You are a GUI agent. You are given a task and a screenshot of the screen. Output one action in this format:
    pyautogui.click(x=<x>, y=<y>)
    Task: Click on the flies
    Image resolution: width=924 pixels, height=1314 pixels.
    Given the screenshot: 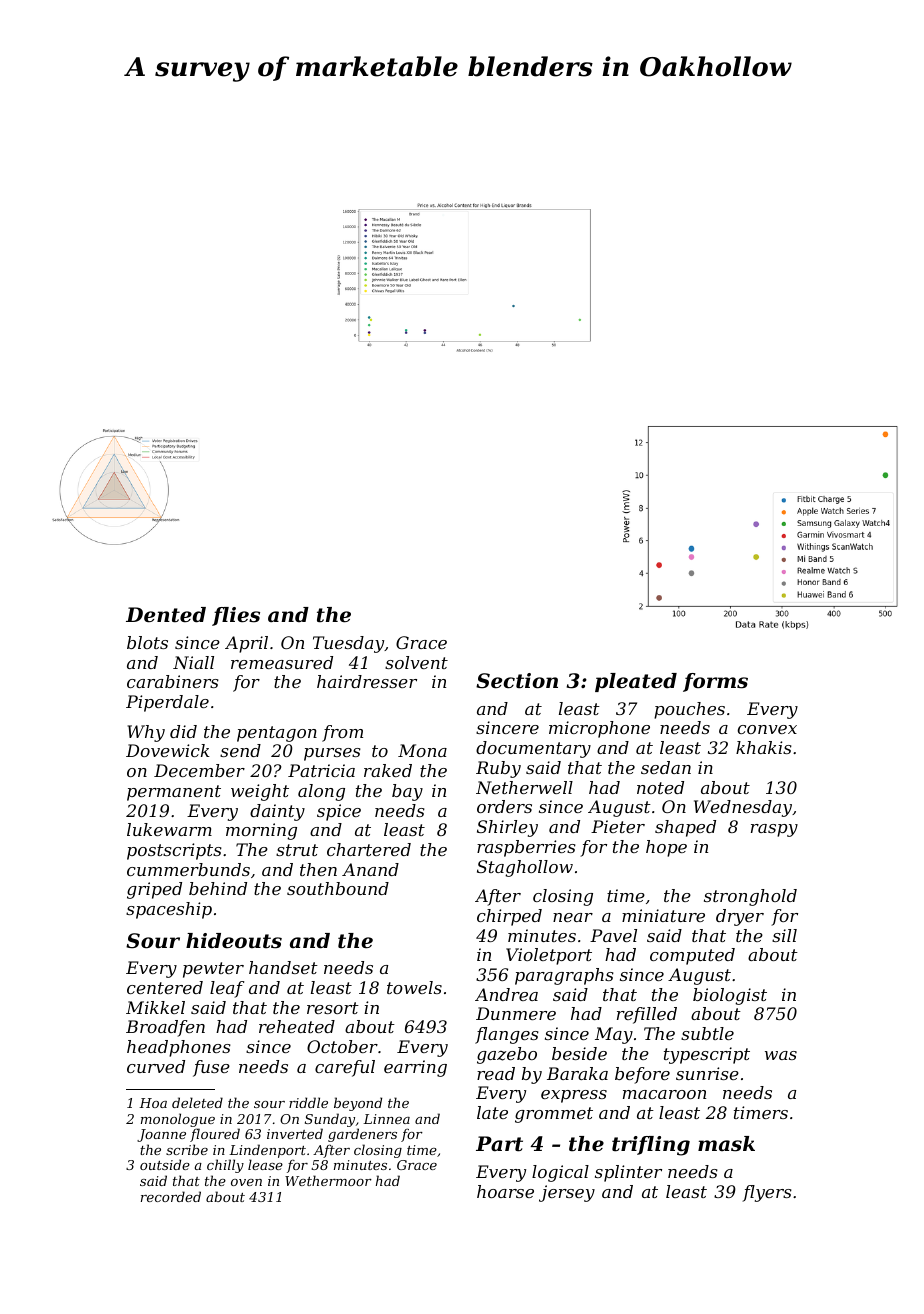 What is the action you would take?
    pyautogui.click(x=236, y=616)
